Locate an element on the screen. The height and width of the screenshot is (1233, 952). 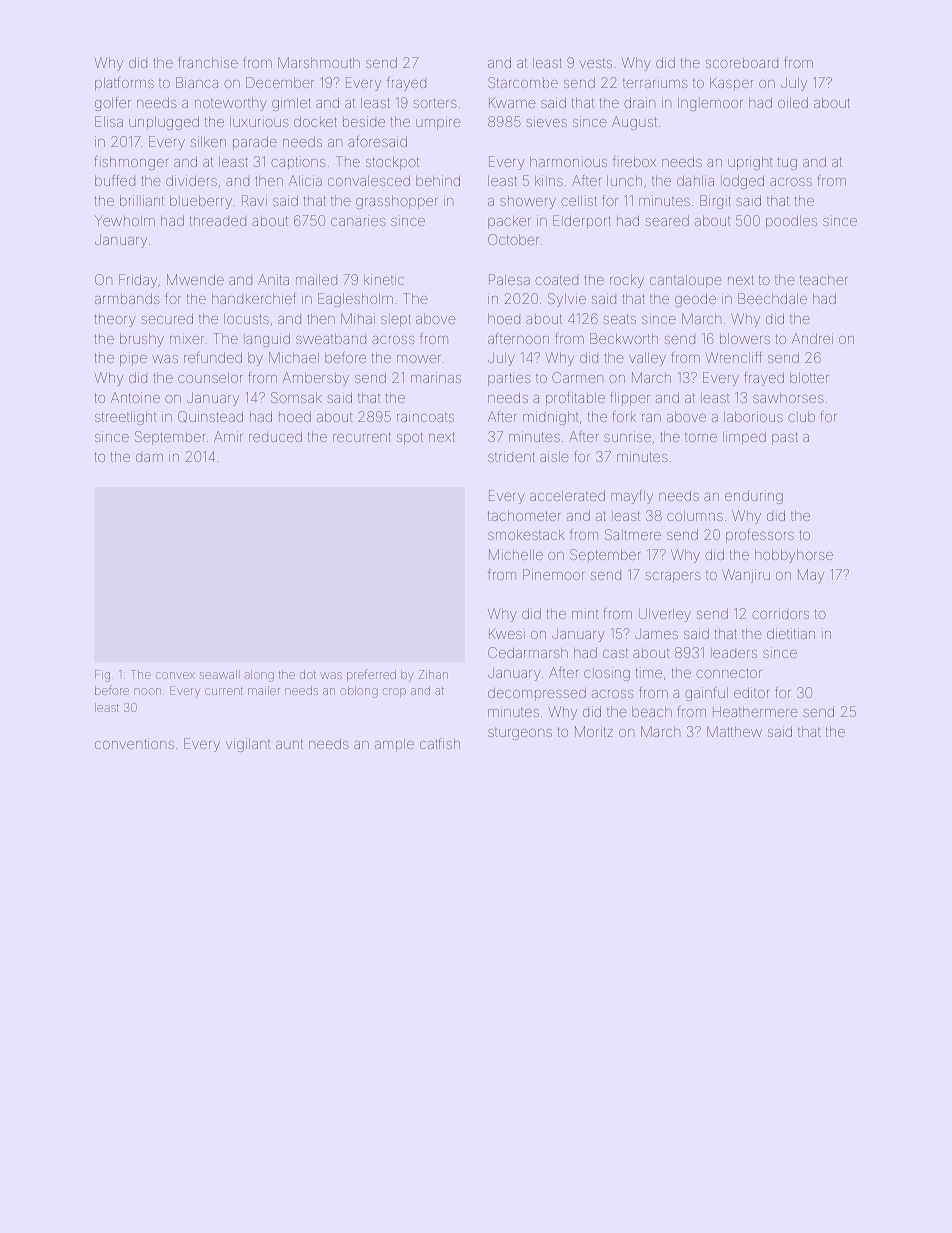
convex is located at coordinates (175, 675).
